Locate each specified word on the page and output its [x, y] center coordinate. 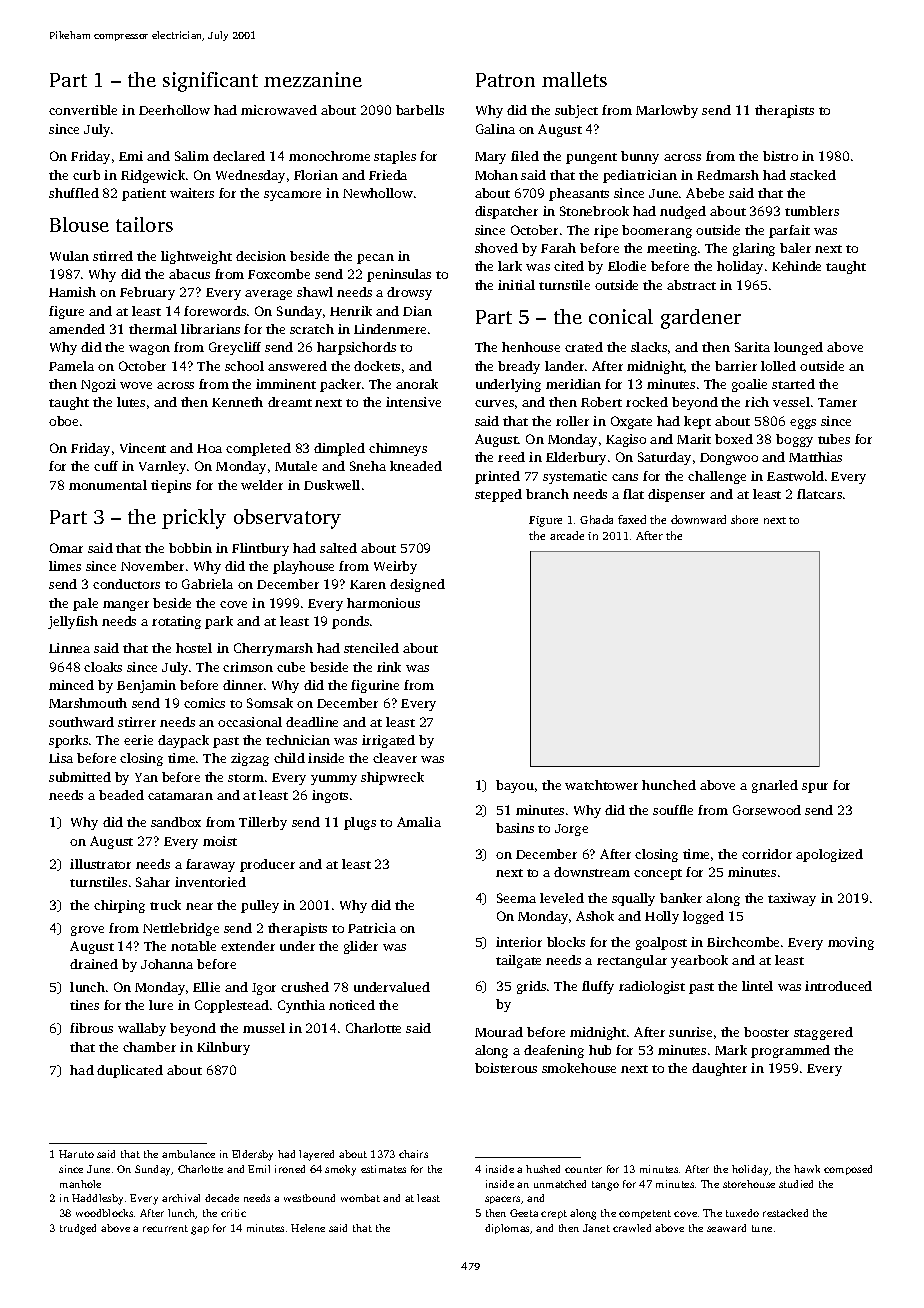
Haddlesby [97, 1199]
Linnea [69, 648]
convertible [83, 110]
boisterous [506, 1068]
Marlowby [667, 111]
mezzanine [313, 79]
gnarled [775, 786]
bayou [515, 786]
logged [703, 917]
